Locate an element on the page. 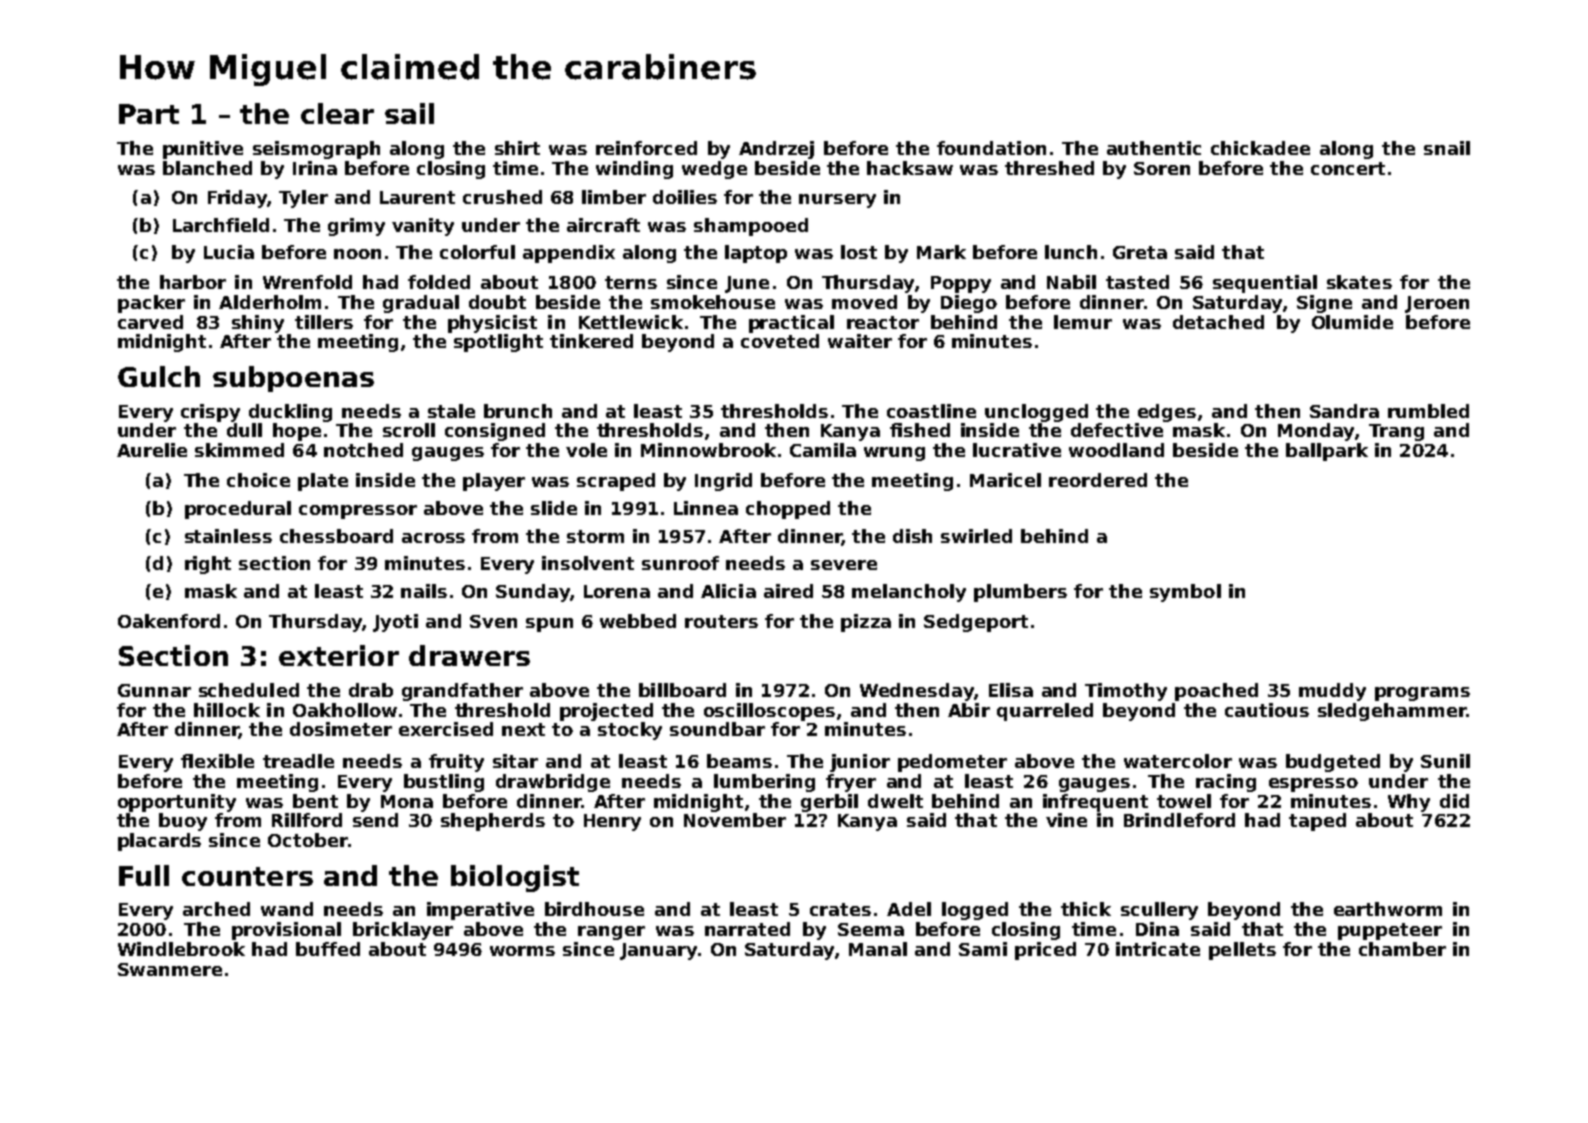  Jeroen is located at coordinates (1437, 304).
